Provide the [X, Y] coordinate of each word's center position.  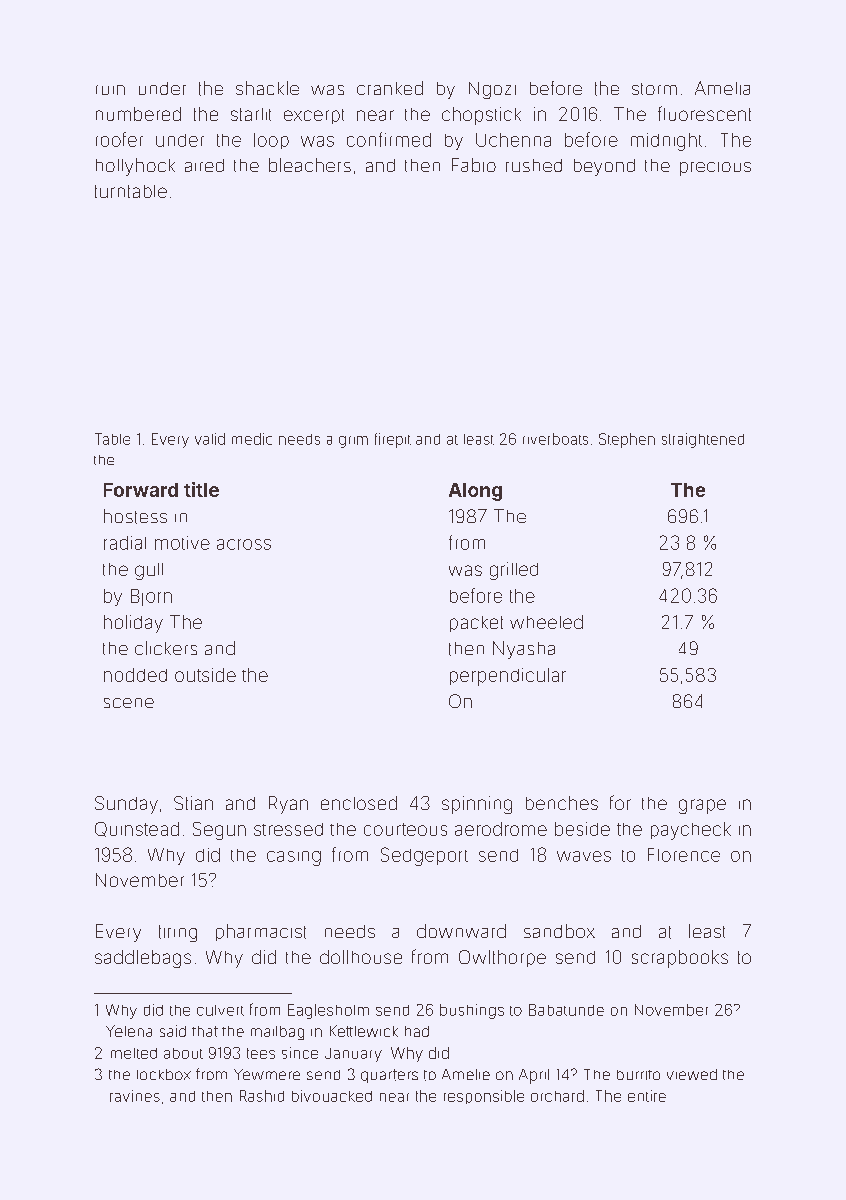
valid [210, 439]
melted [134, 1053]
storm [654, 89]
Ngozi [492, 90]
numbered [138, 114]
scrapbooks [680, 959]
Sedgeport [424, 856]
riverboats [555, 439]
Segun [219, 831]
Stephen [627, 440]
